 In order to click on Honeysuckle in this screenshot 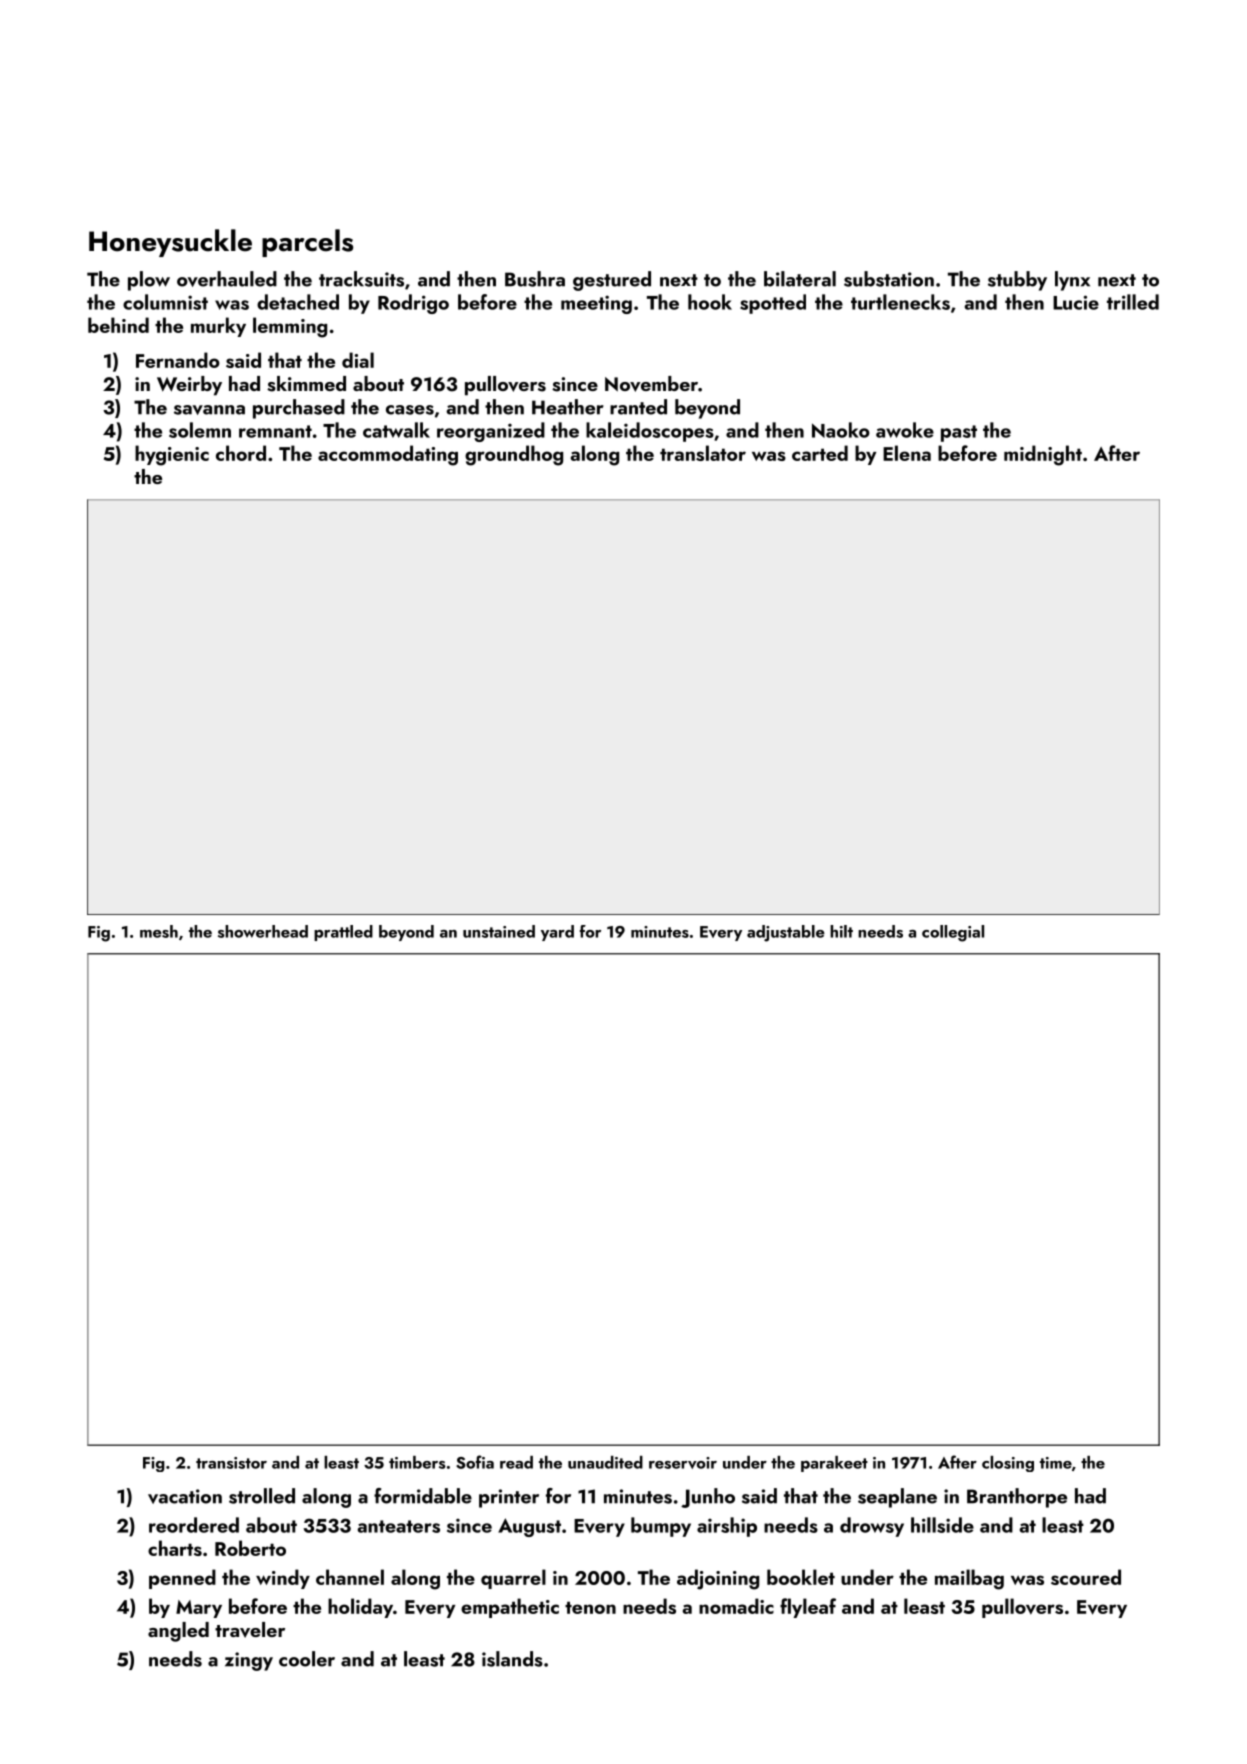, I will do `click(170, 243)`.
